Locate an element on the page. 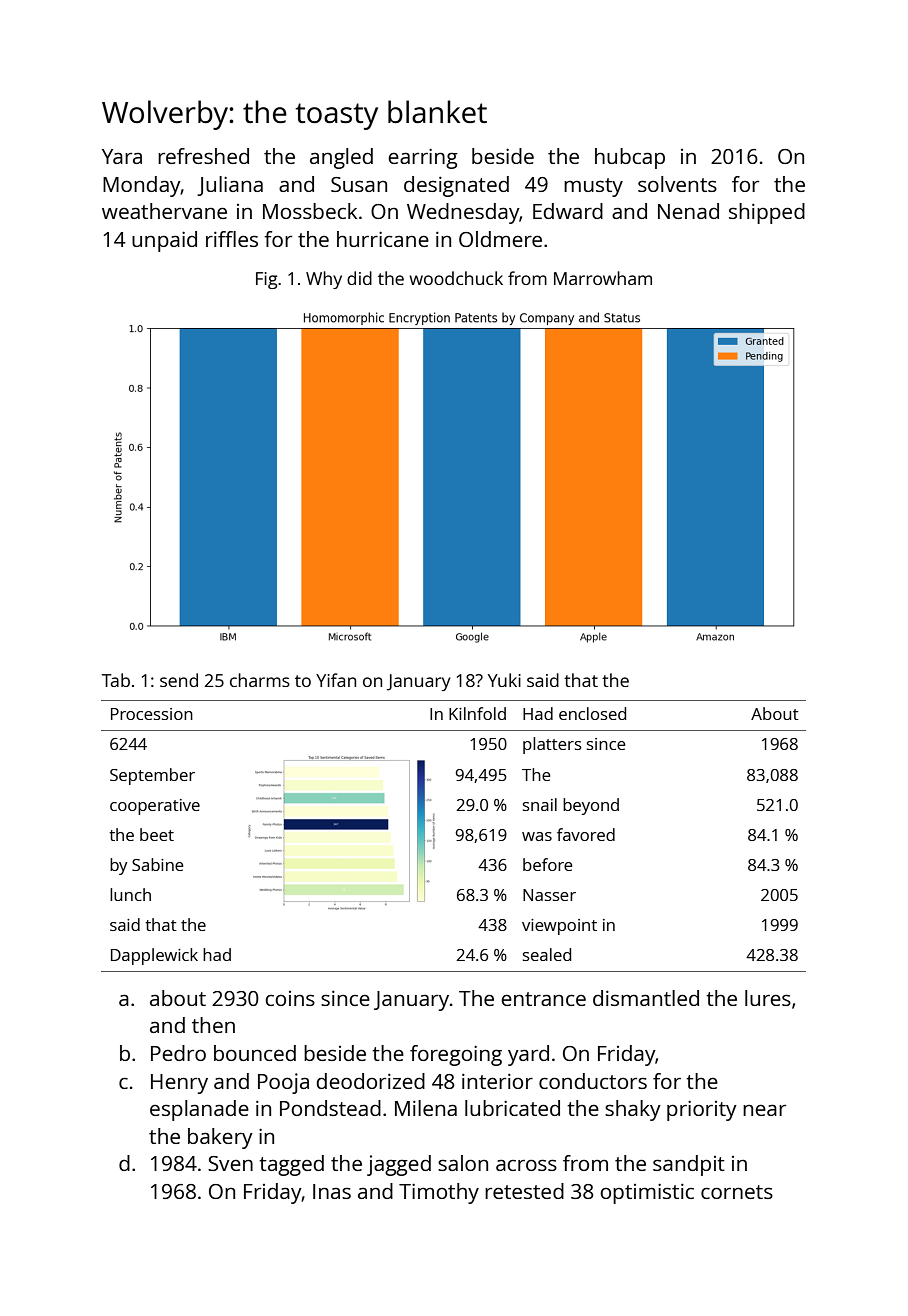  Pedro is located at coordinates (178, 1053).
